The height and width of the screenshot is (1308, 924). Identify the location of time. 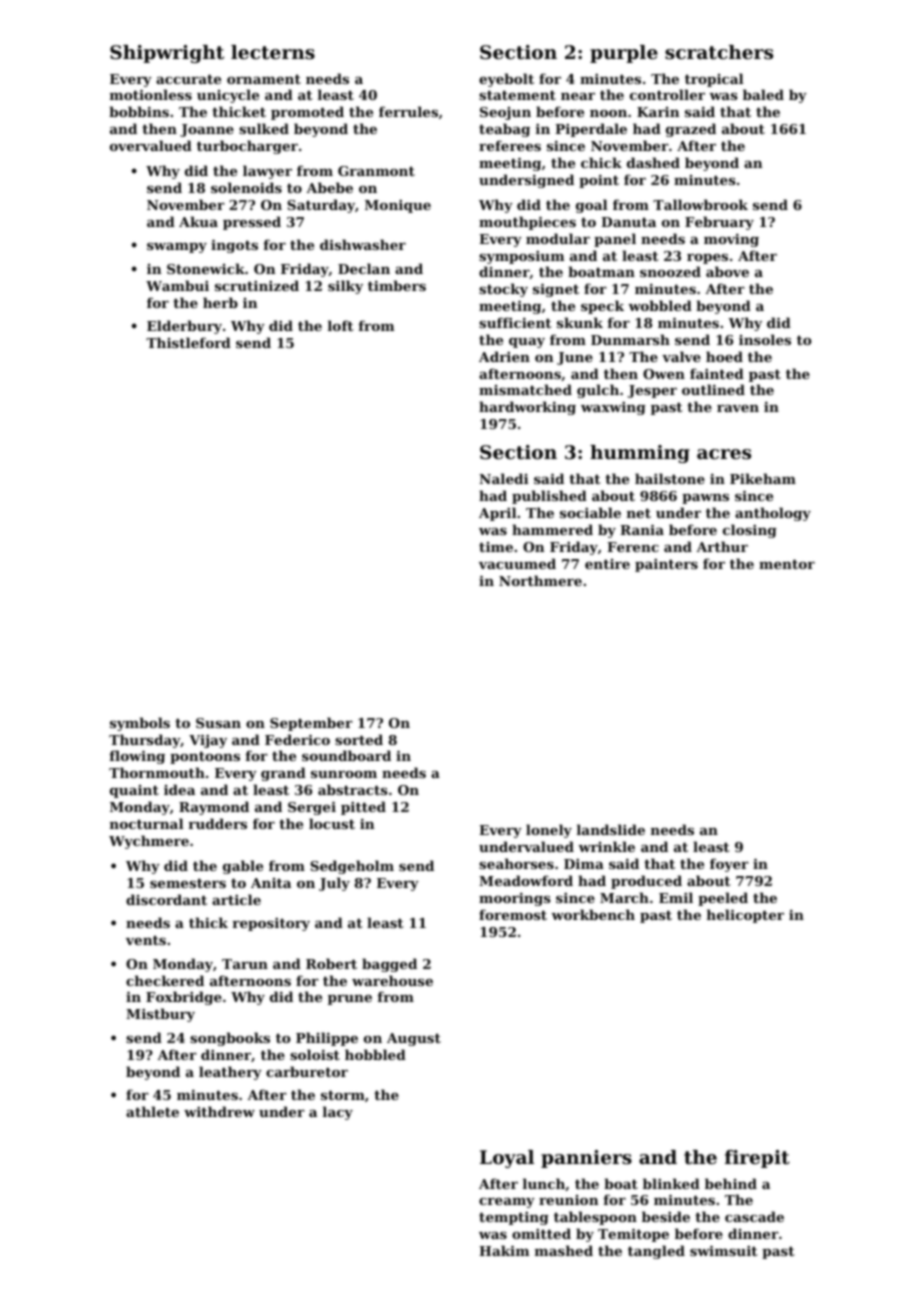
(496, 547).
